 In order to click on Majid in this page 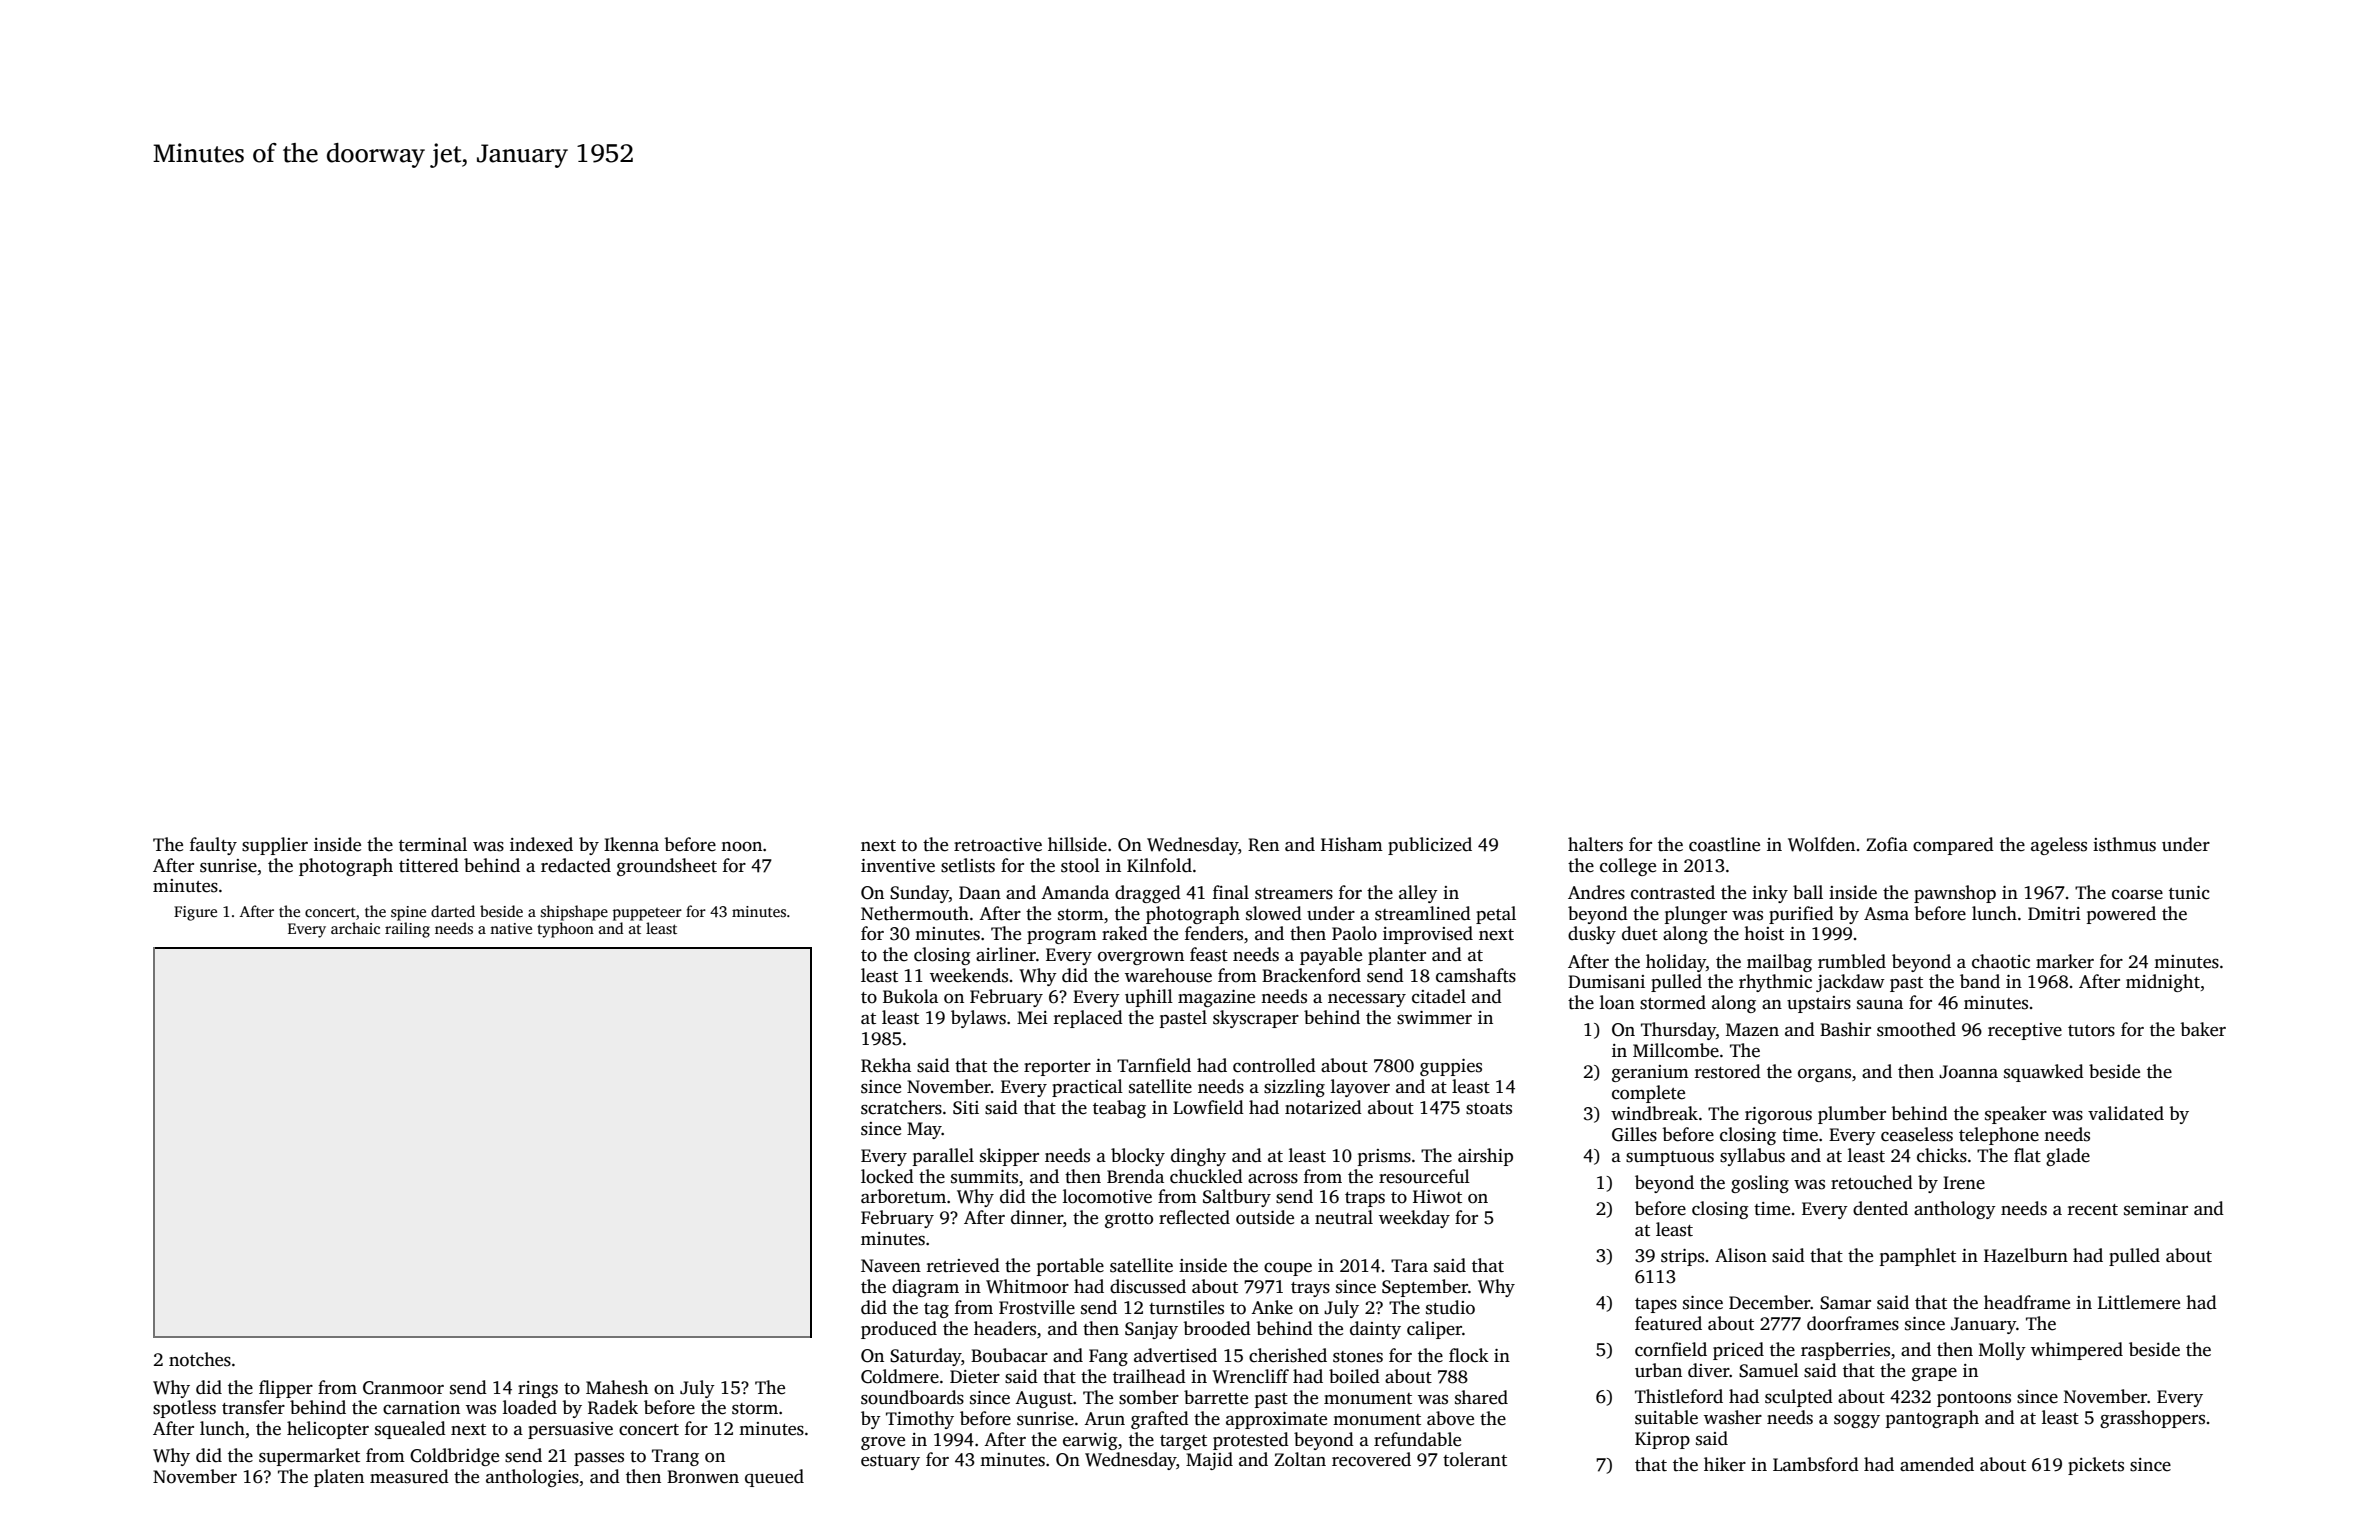, I will do `click(1209, 1461)`.
